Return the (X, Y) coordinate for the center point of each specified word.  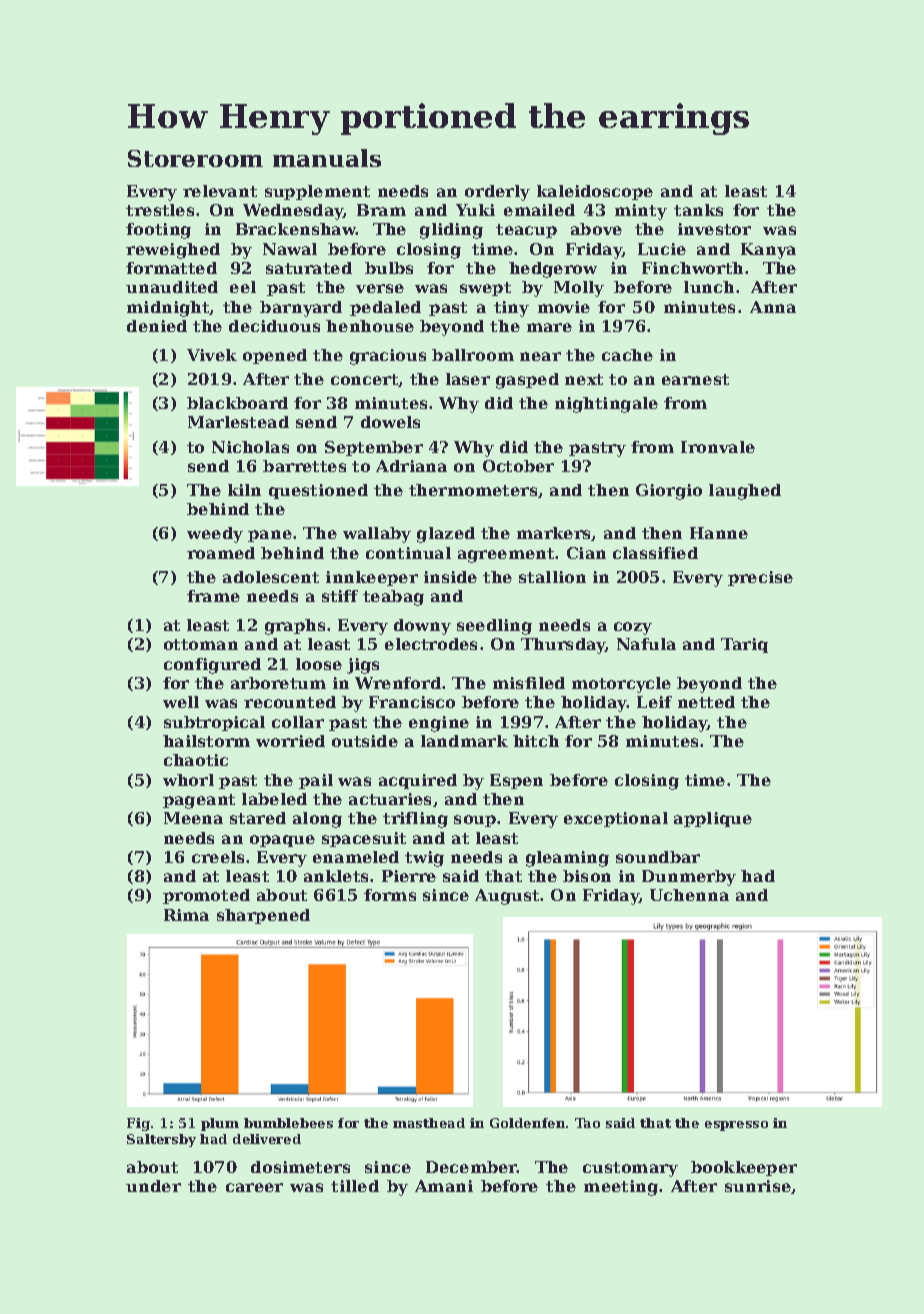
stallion (552, 577)
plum (220, 1124)
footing (158, 231)
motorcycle (621, 685)
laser (468, 379)
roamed (221, 553)
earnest (695, 379)
